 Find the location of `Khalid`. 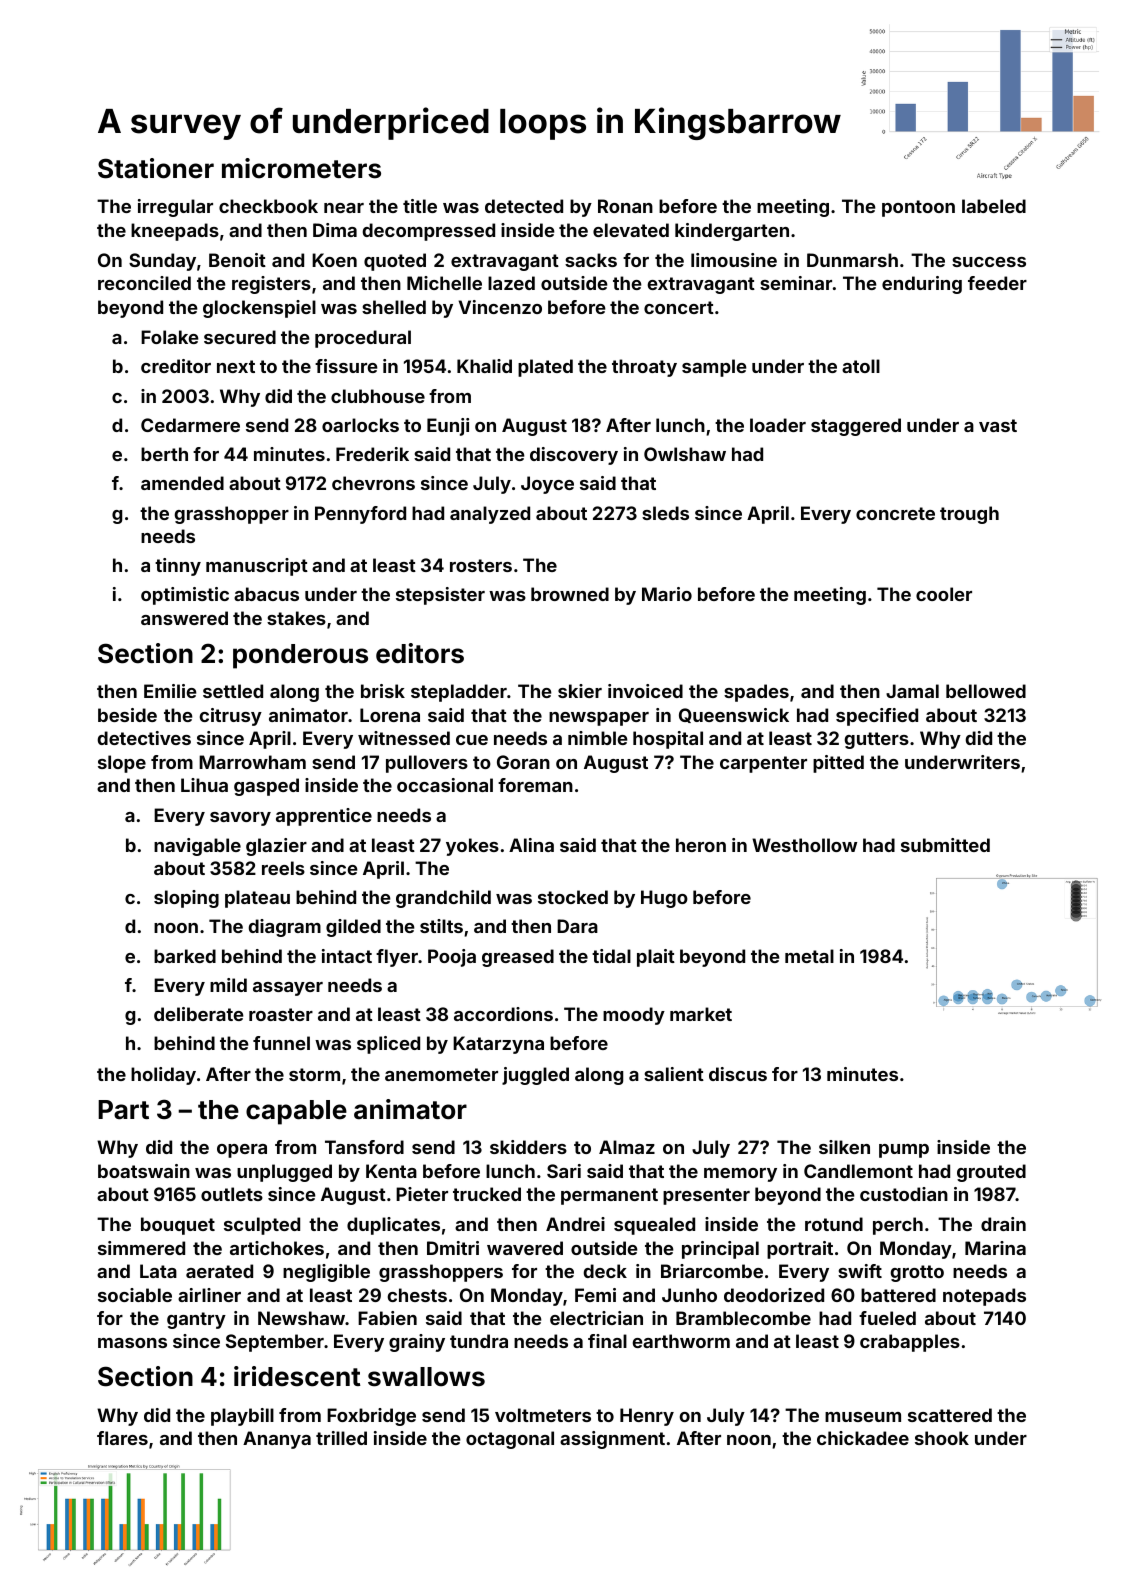

Khalid is located at coordinates (484, 366).
